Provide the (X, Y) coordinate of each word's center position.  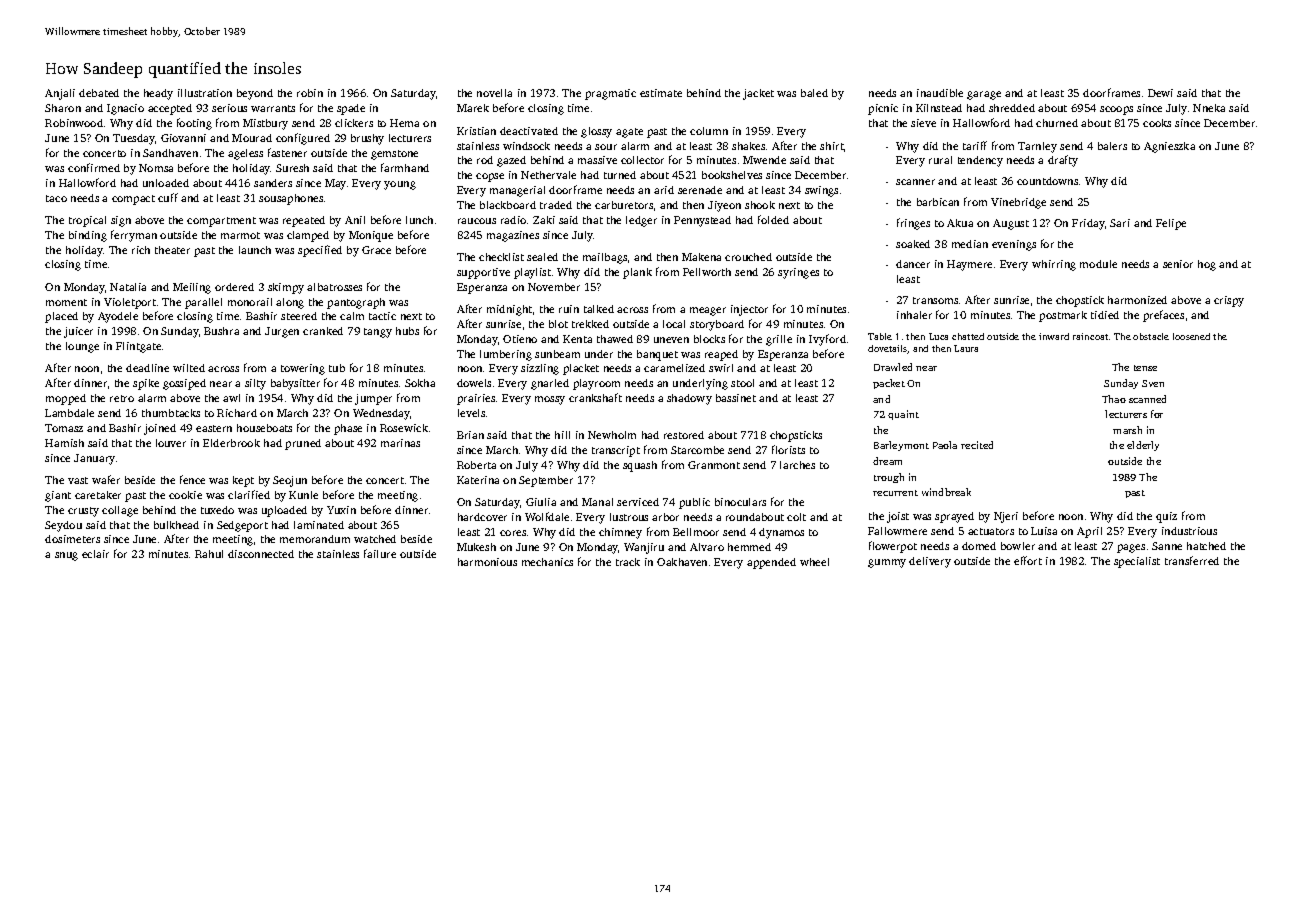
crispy (1229, 301)
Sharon (63, 108)
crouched (748, 257)
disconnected (261, 554)
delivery (930, 562)
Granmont (714, 465)
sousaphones (291, 199)
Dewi (1160, 93)
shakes (748, 146)
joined (160, 429)
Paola (945, 445)
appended (771, 563)
